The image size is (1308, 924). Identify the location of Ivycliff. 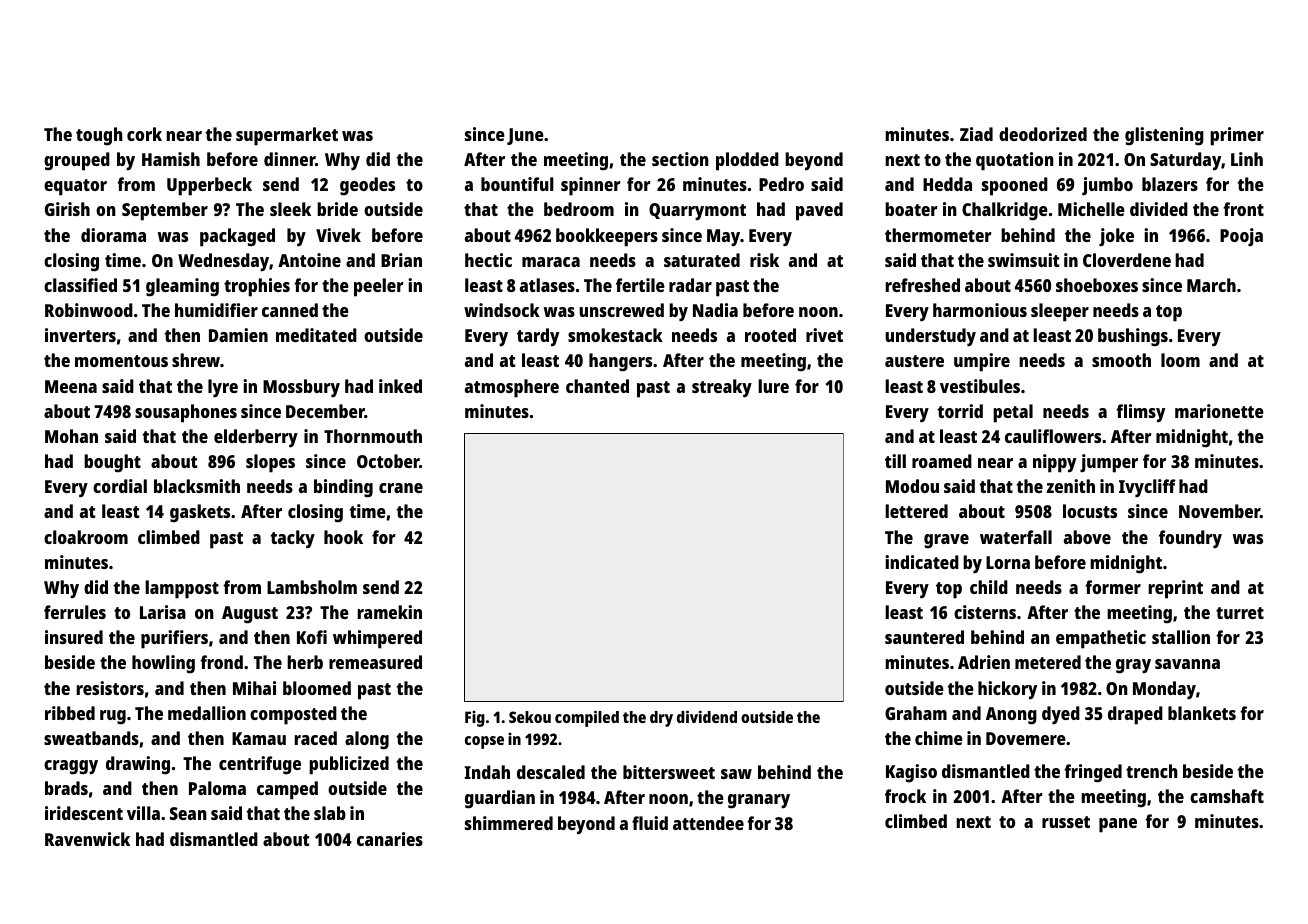
(1147, 488).
